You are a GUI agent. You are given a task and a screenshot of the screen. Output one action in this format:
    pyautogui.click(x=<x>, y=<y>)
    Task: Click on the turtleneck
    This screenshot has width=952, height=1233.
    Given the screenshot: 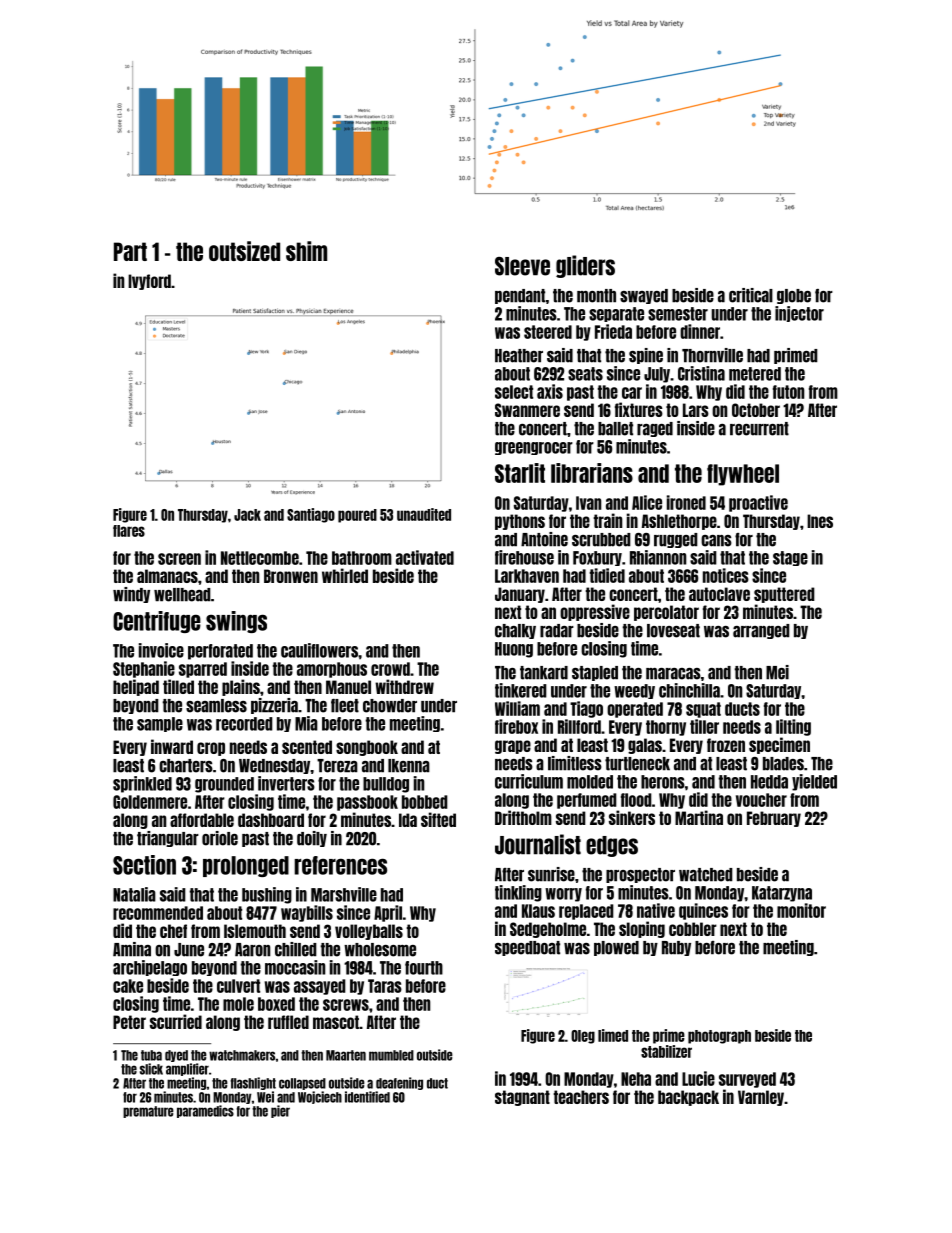 What is the action you would take?
    pyautogui.click(x=637, y=764)
